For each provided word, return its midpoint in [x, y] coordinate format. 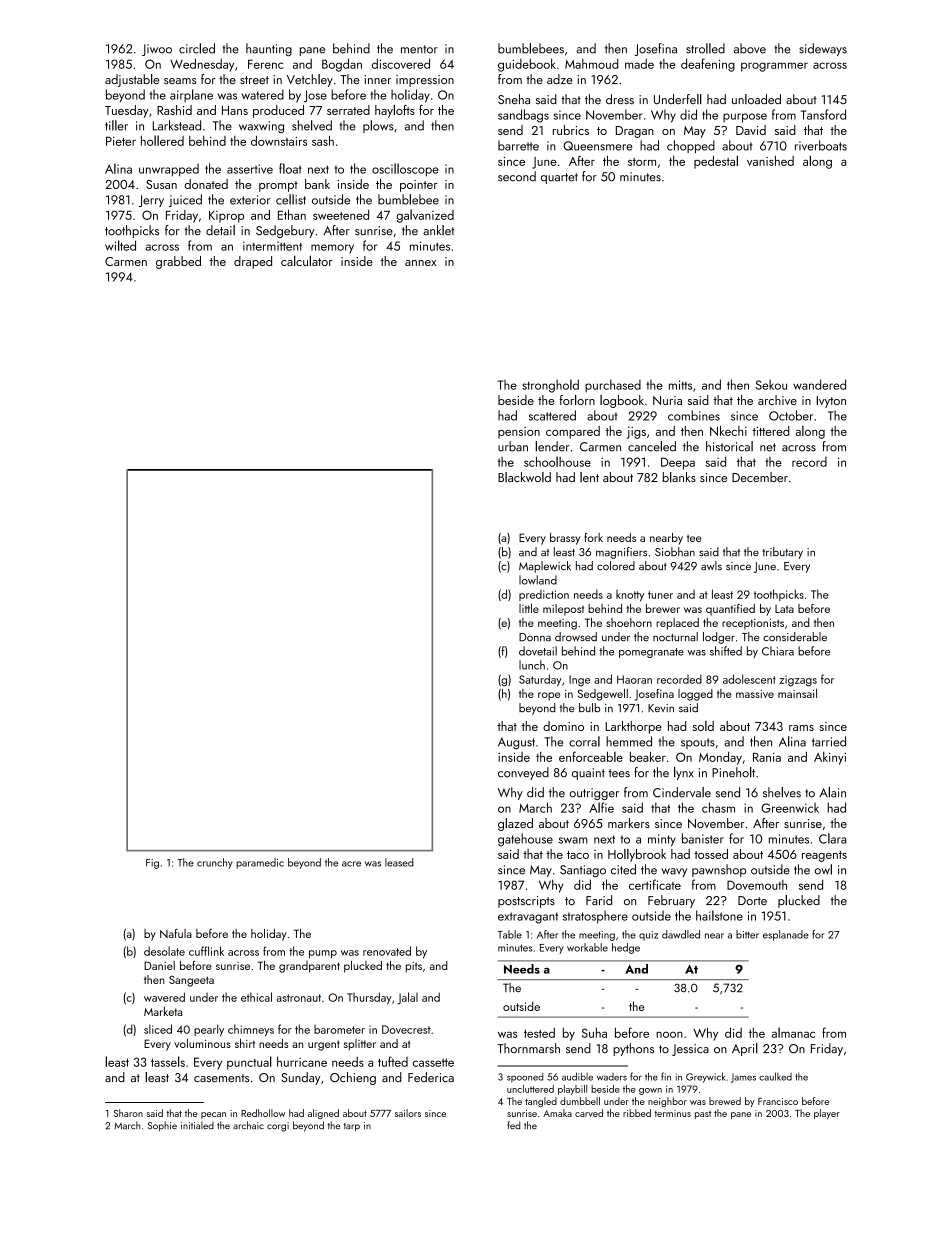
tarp [352, 1127]
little [529, 608]
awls [711, 565]
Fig [152, 864]
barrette [518, 145]
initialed [197, 1125]
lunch [532, 665]
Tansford [823, 114]
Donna [535, 637]
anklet [439, 230]
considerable [795, 636]
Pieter [121, 141]
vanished [770, 161]
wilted [120, 245]
